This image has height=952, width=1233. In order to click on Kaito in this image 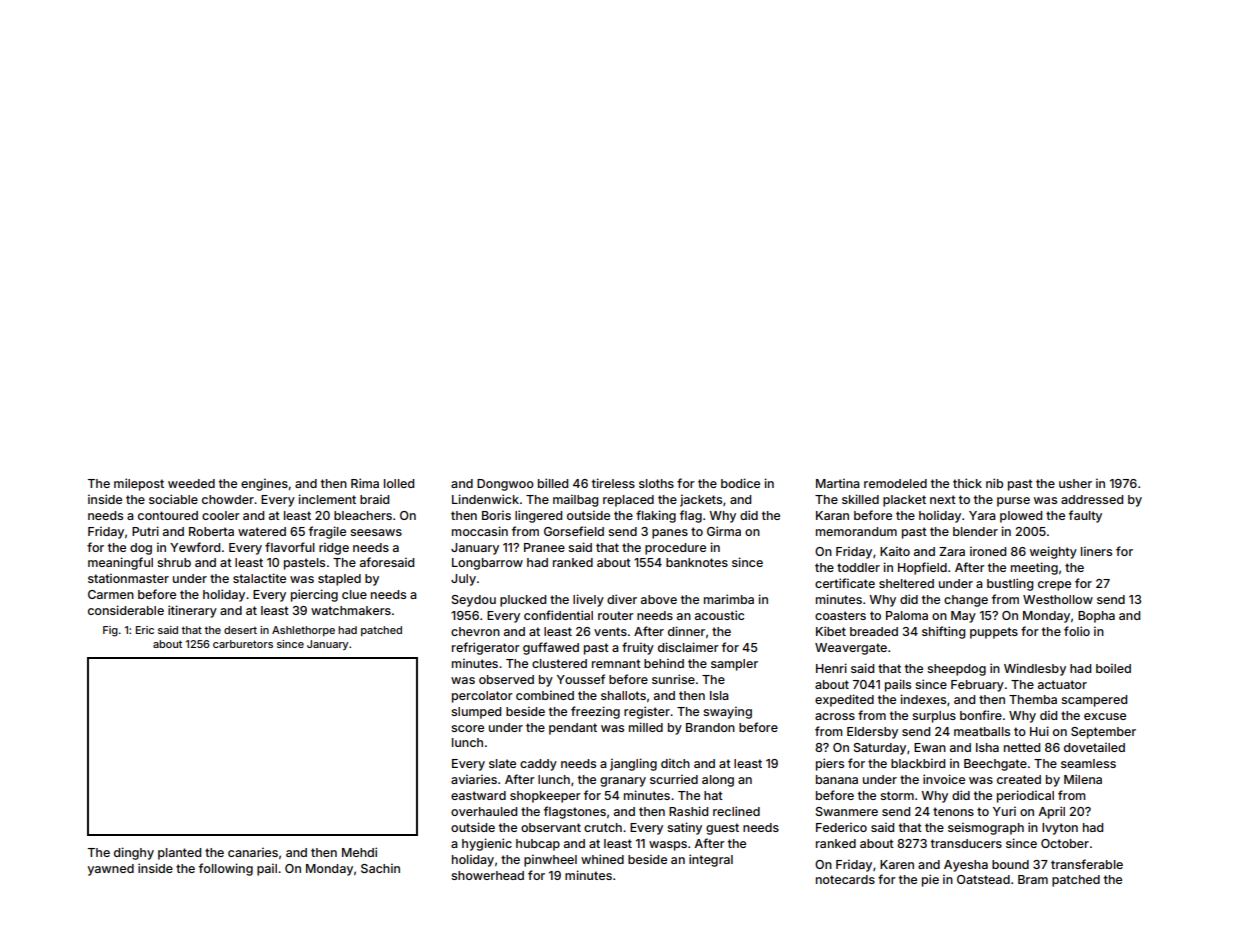, I will do `click(895, 551)`.
